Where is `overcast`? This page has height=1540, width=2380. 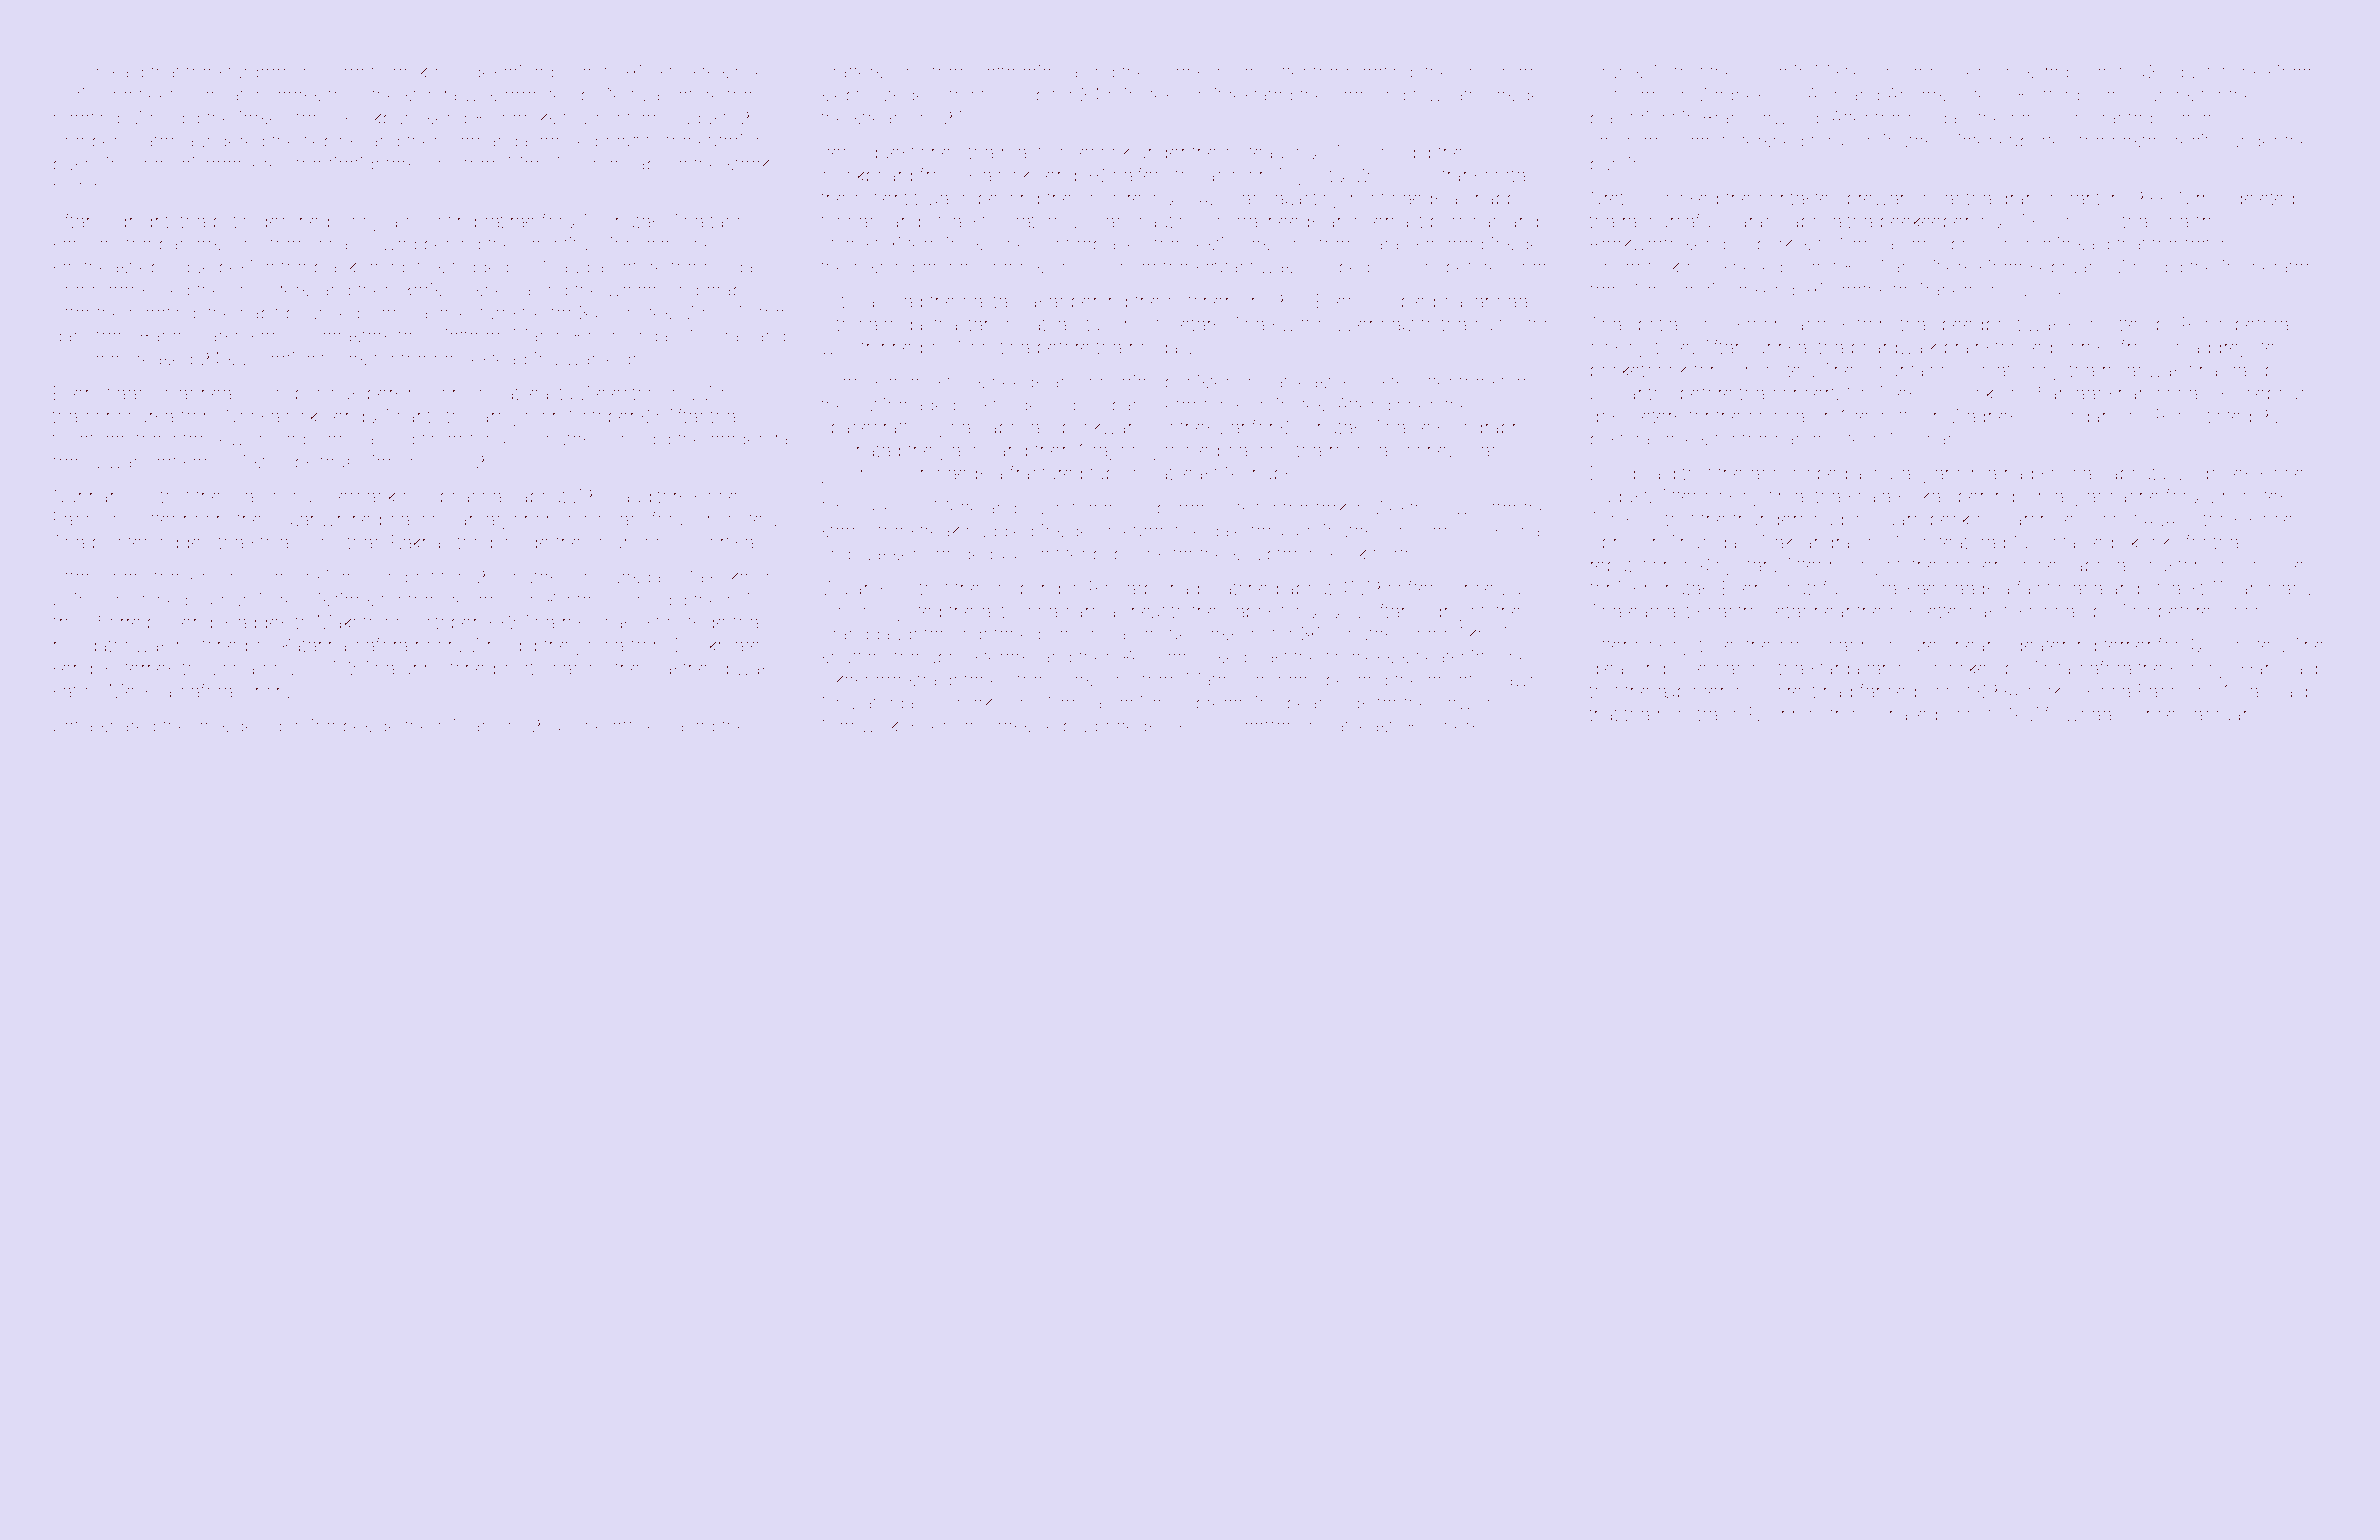 overcast is located at coordinates (1388, 221).
